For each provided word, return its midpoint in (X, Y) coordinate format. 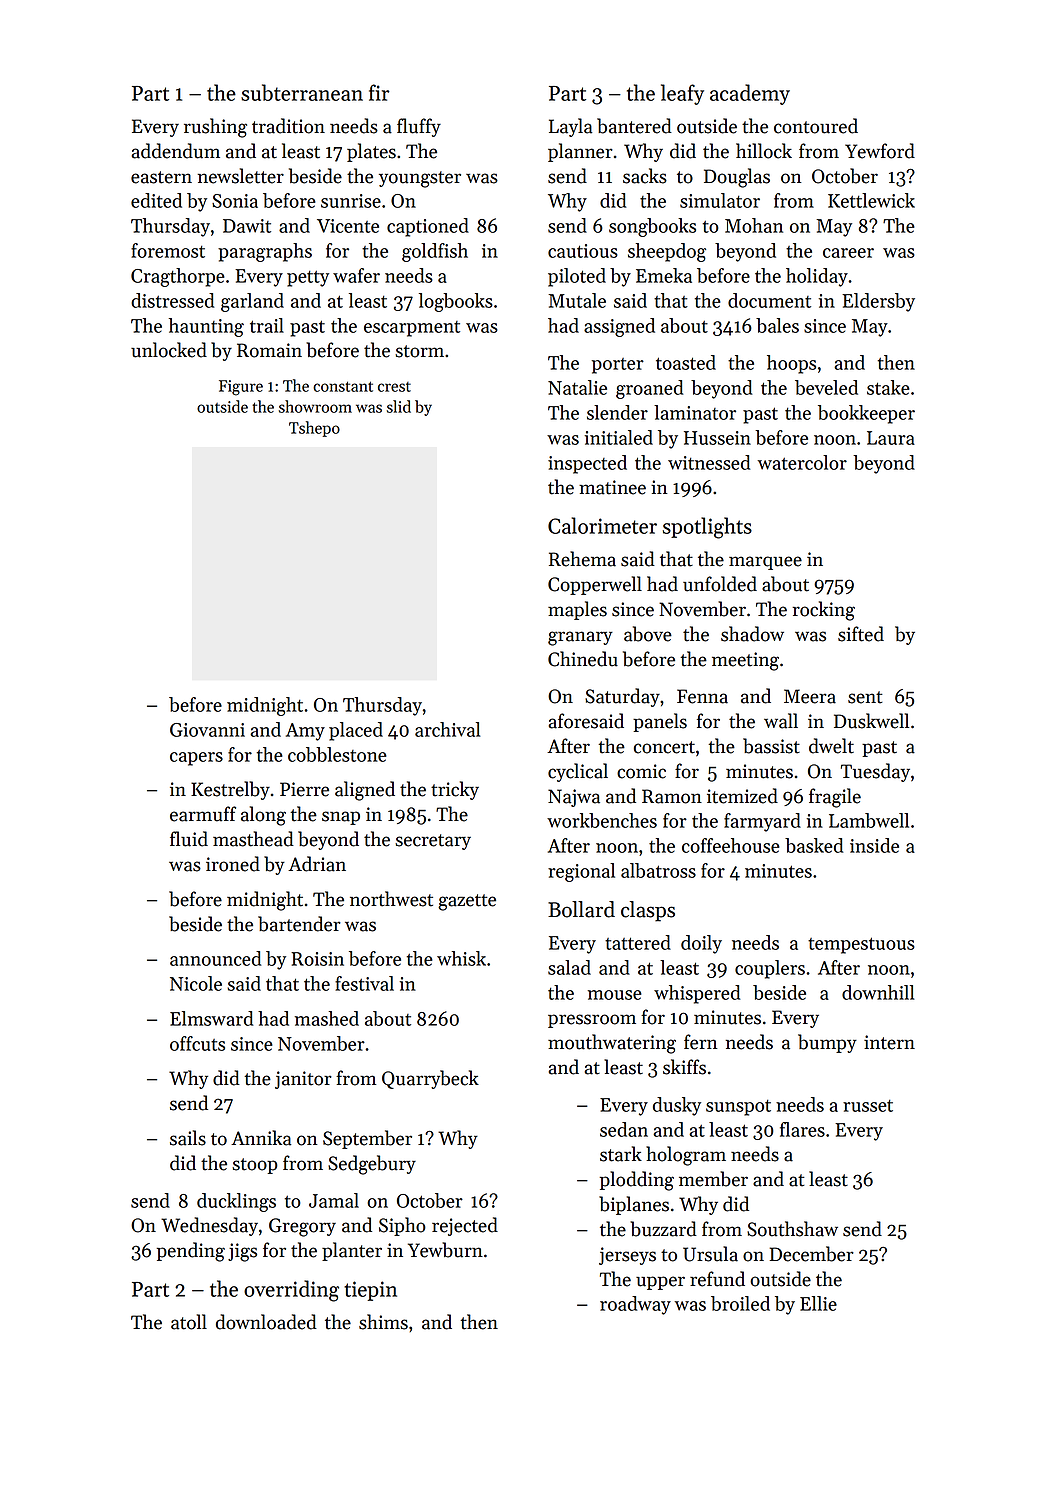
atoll (189, 1322)
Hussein (717, 438)
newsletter (241, 176)
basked (814, 845)
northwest (391, 899)
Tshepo (314, 429)
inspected (587, 464)
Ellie (818, 1303)
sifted (861, 634)
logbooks (456, 302)
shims (383, 1322)
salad (569, 967)
